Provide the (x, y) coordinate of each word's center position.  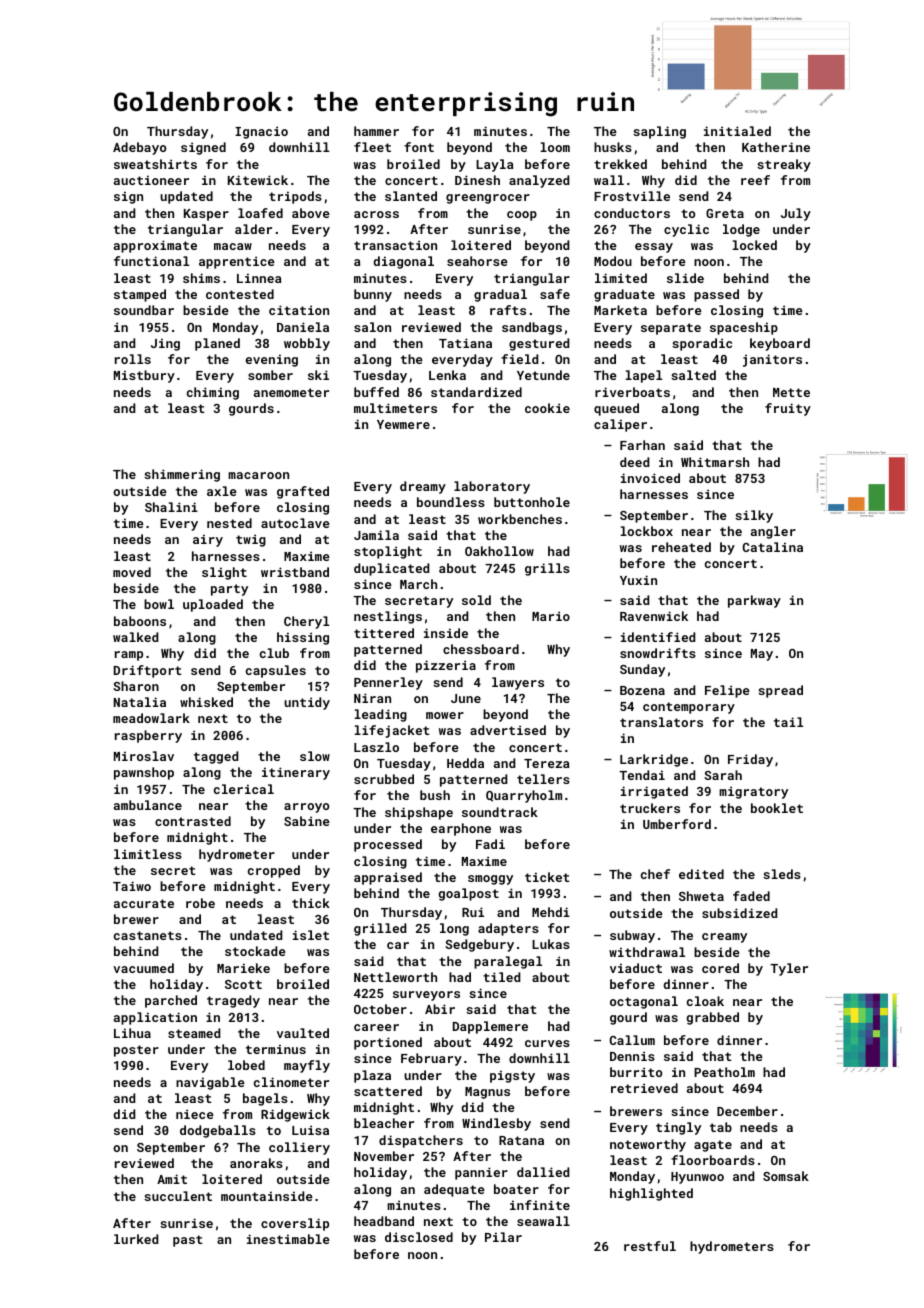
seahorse (477, 261)
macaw (233, 246)
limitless (148, 854)
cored (720, 968)
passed (716, 295)
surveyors (426, 996)
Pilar (503, 1237)
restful (650, 1246)
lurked (136, 1239)
